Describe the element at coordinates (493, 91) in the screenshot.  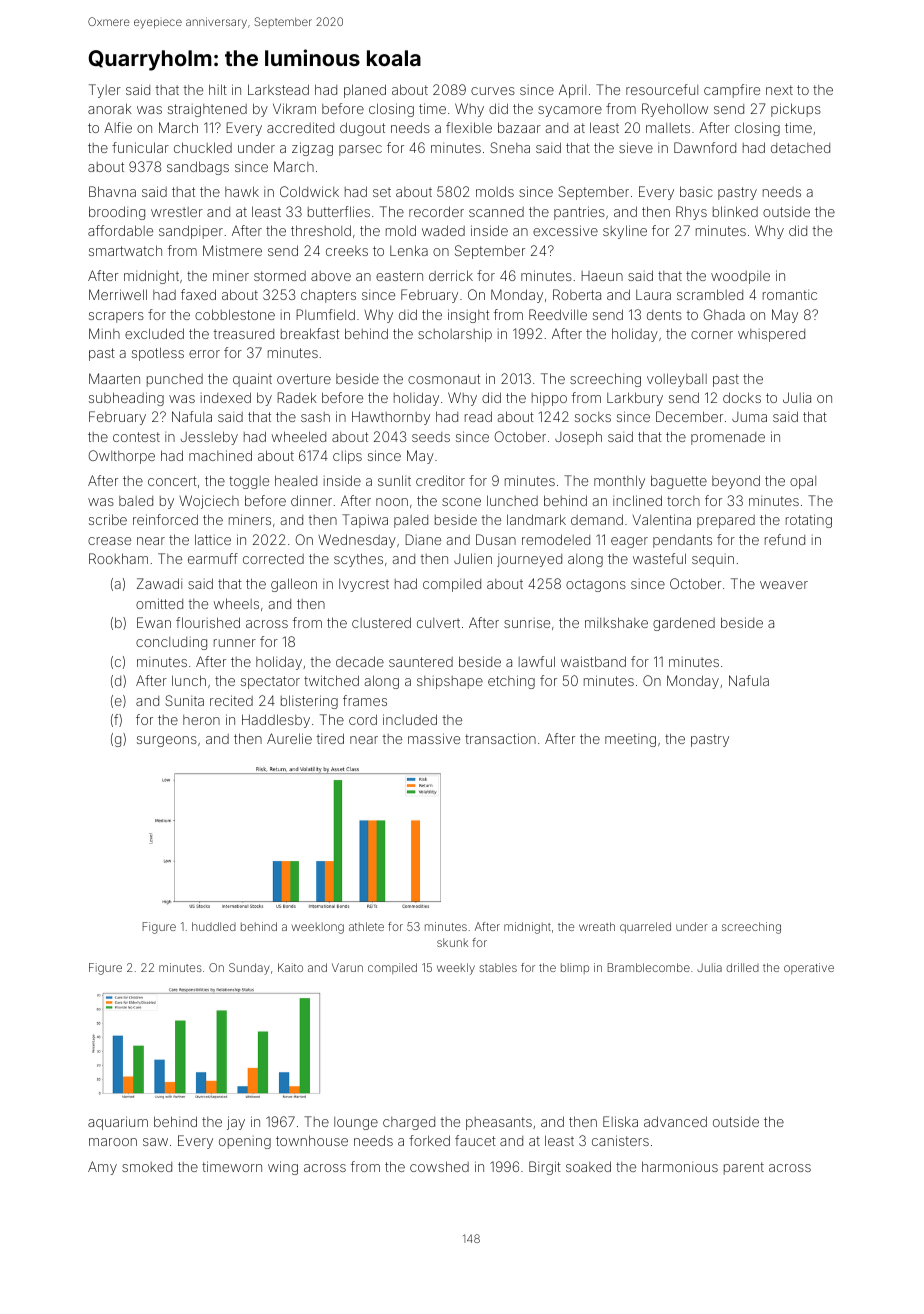
I see `curves` at that location.
